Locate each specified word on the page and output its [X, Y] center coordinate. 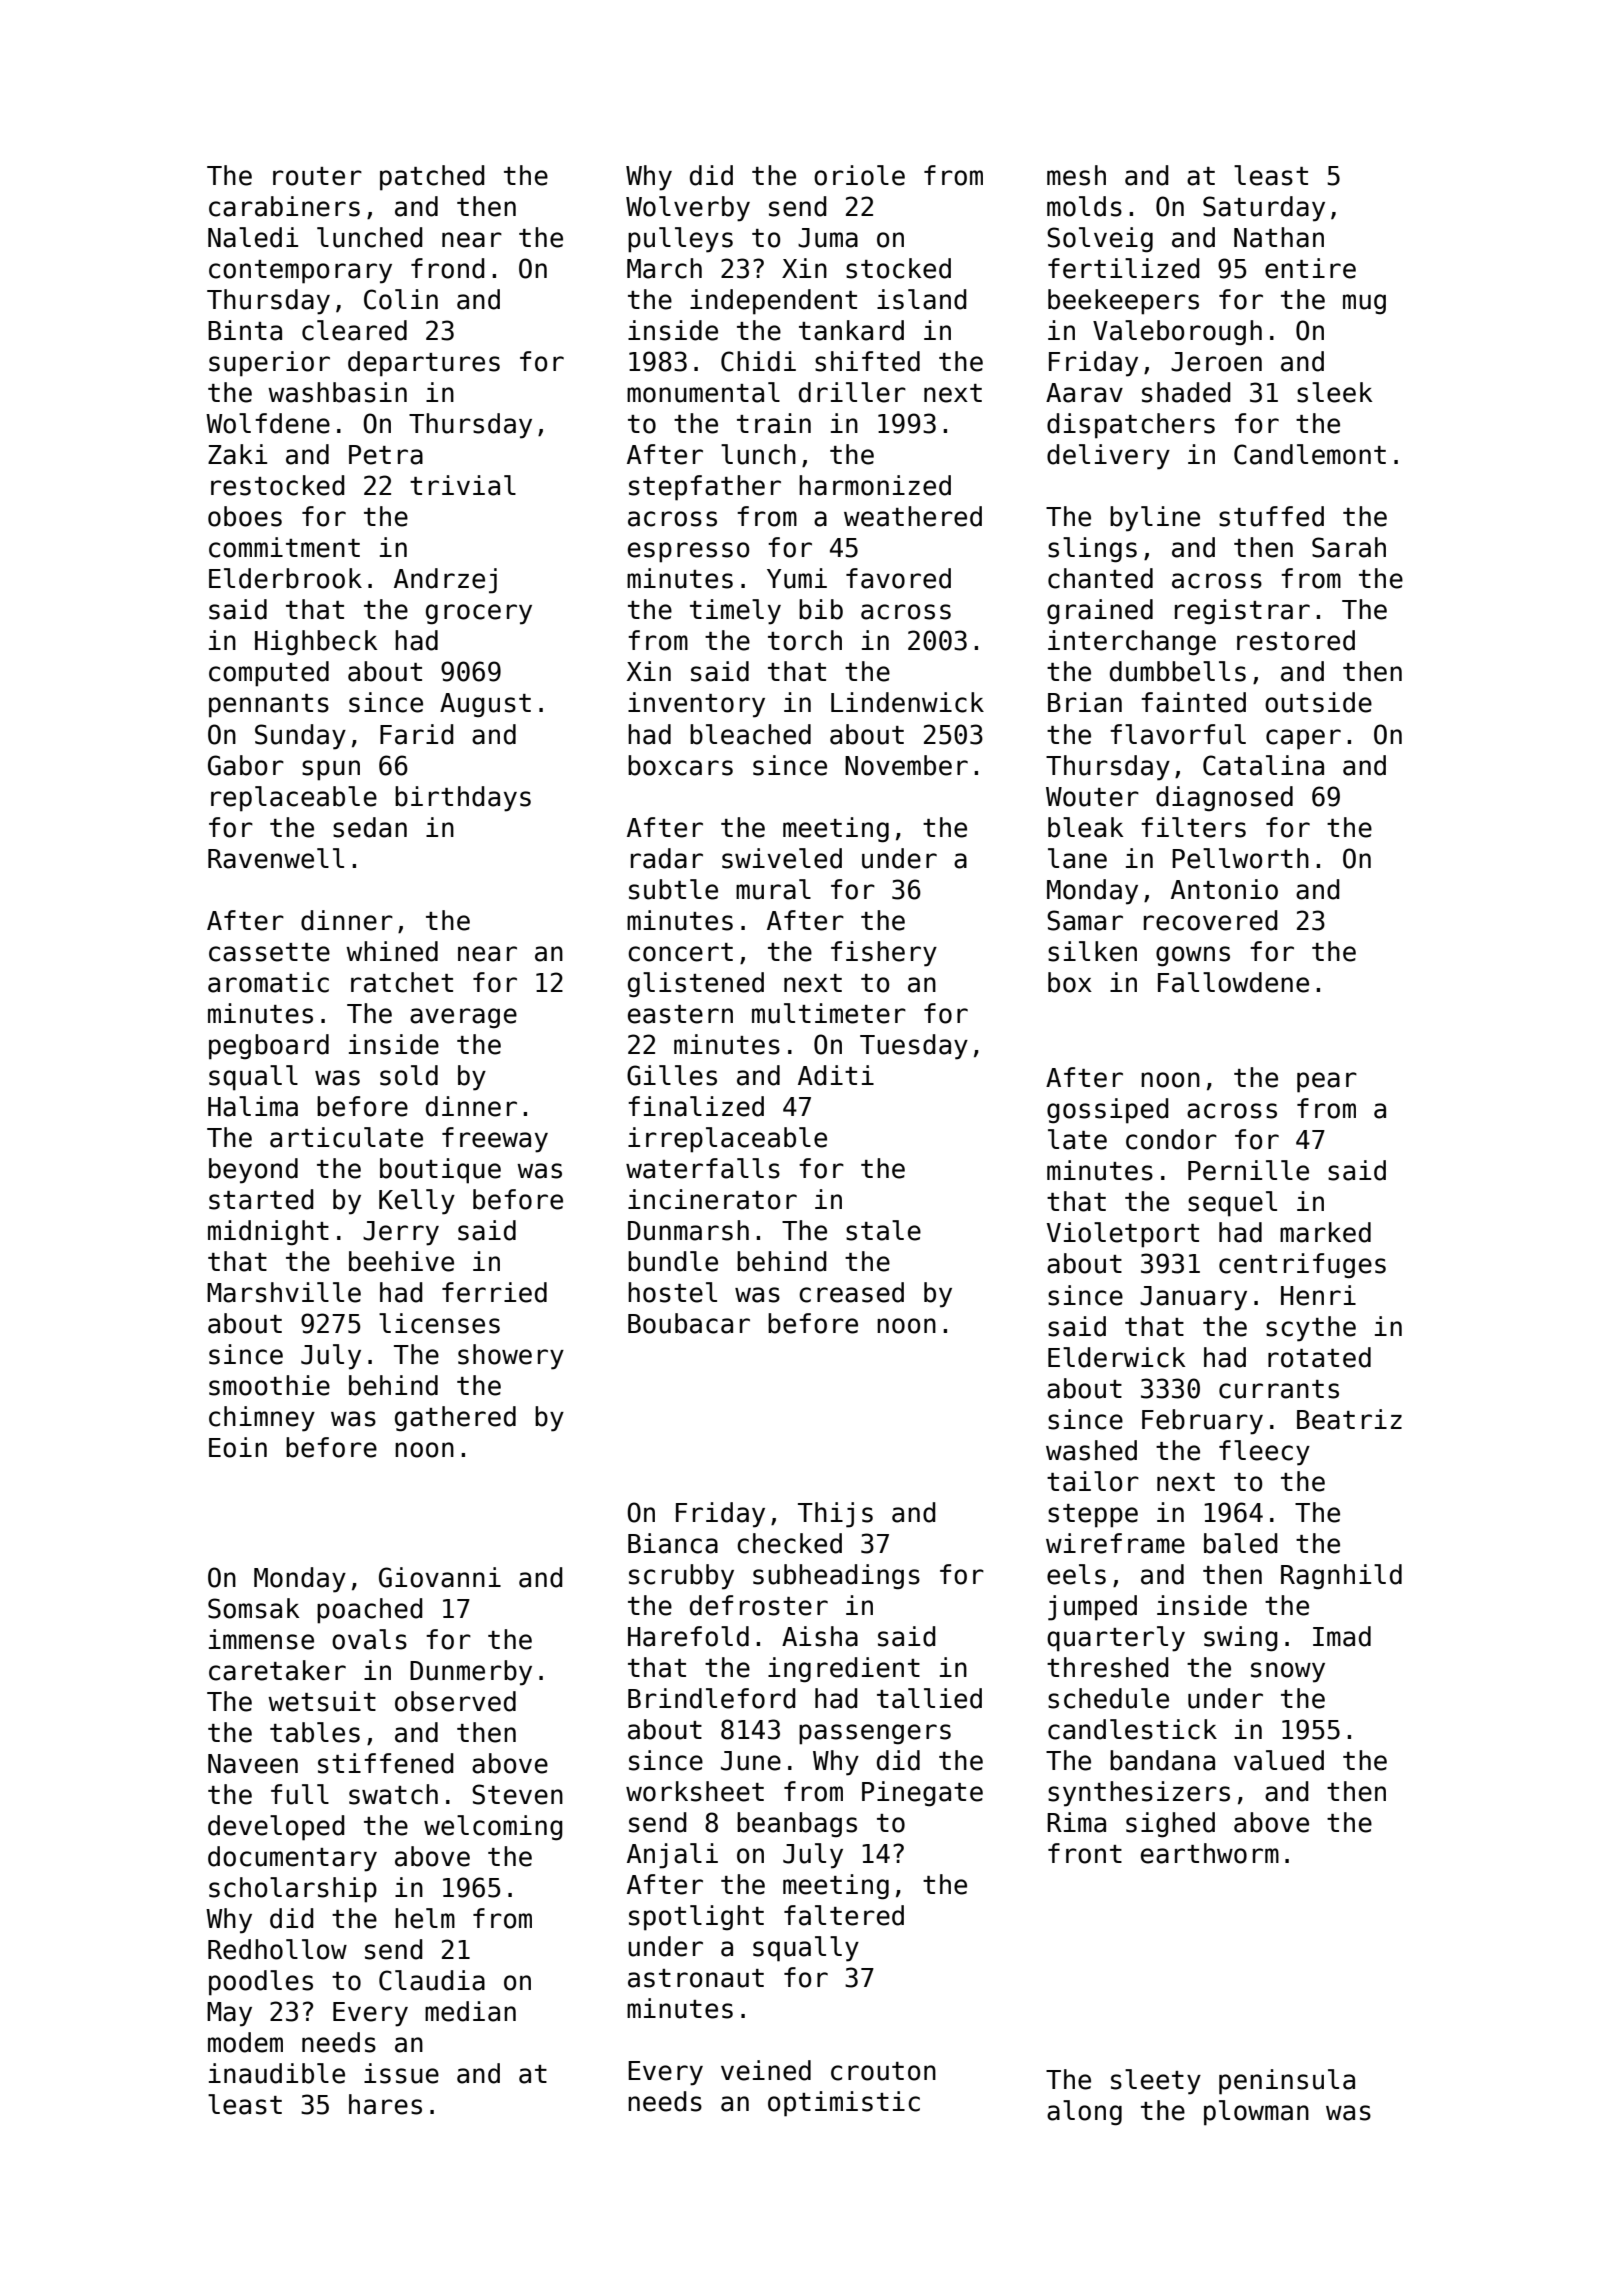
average [463, 1018]
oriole [859, 175]
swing [1241, 1639]
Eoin [238, 1447]
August [485, 705]
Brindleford [712, 1698]
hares [385, 2104]
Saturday [1264, 209]
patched [432, 178]
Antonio [1224, 889]
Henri [1318, 1295]
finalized [696, 1106]
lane [1077, 858]
